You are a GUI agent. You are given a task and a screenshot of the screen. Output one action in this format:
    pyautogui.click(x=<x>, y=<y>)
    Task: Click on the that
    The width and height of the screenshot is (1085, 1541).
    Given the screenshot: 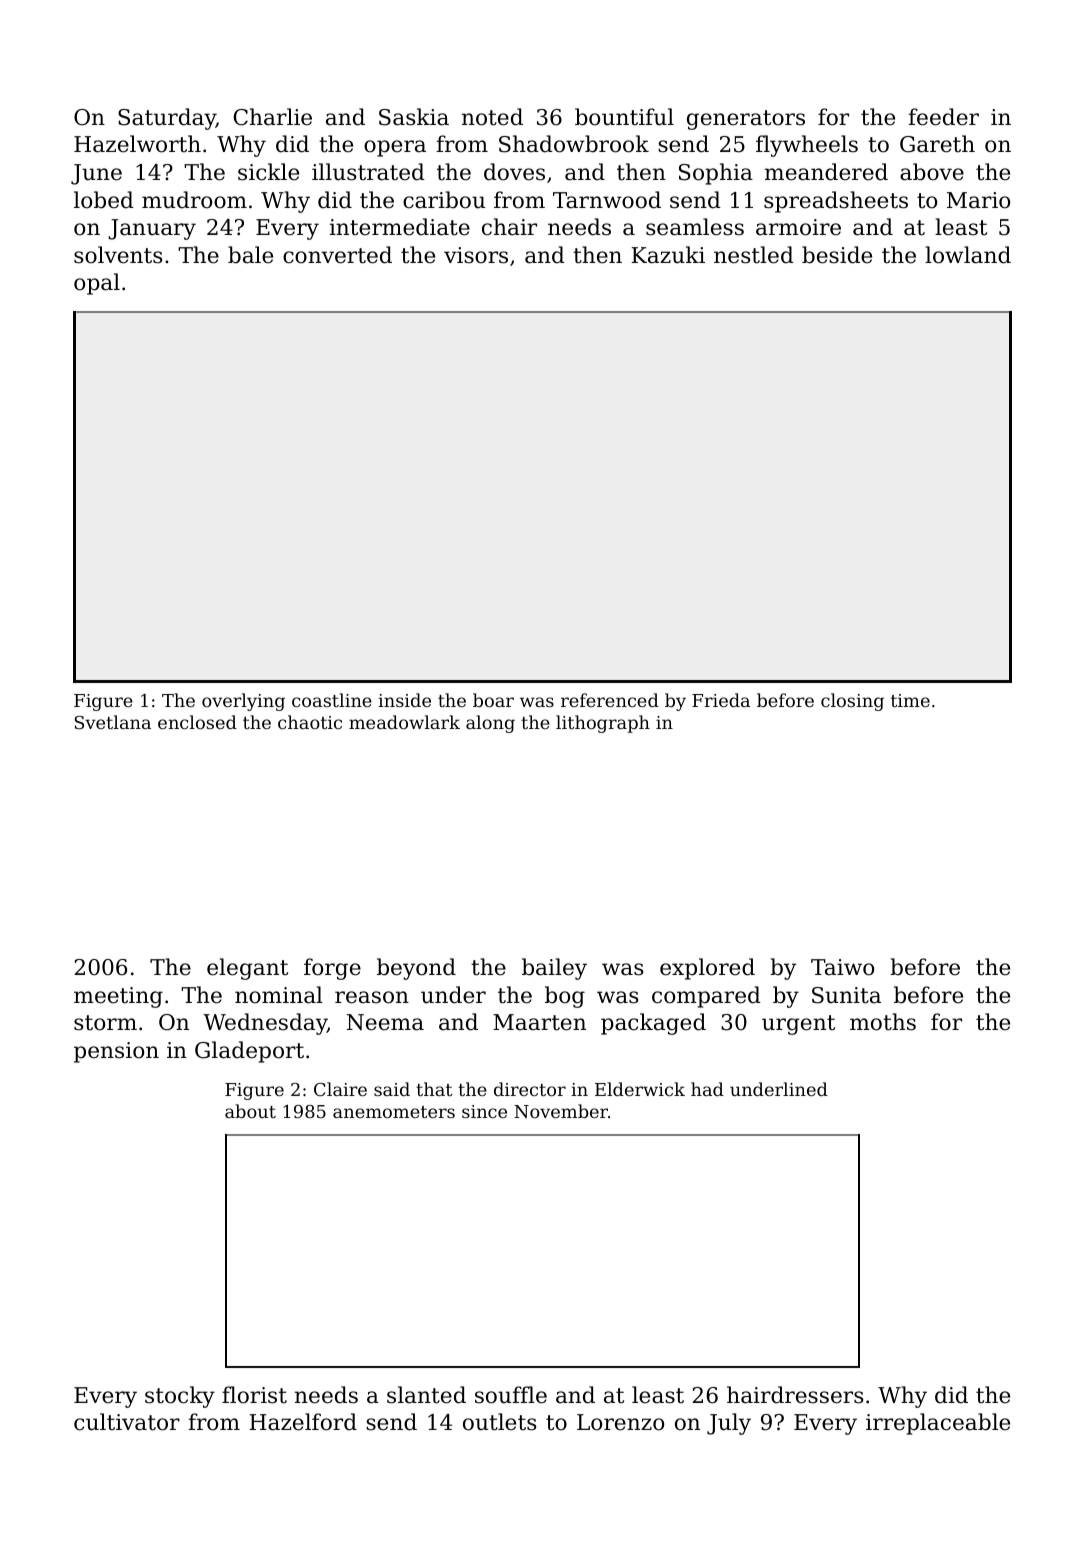 What is the action you would take?
    pyautogui.click(x=434, y=1089)
